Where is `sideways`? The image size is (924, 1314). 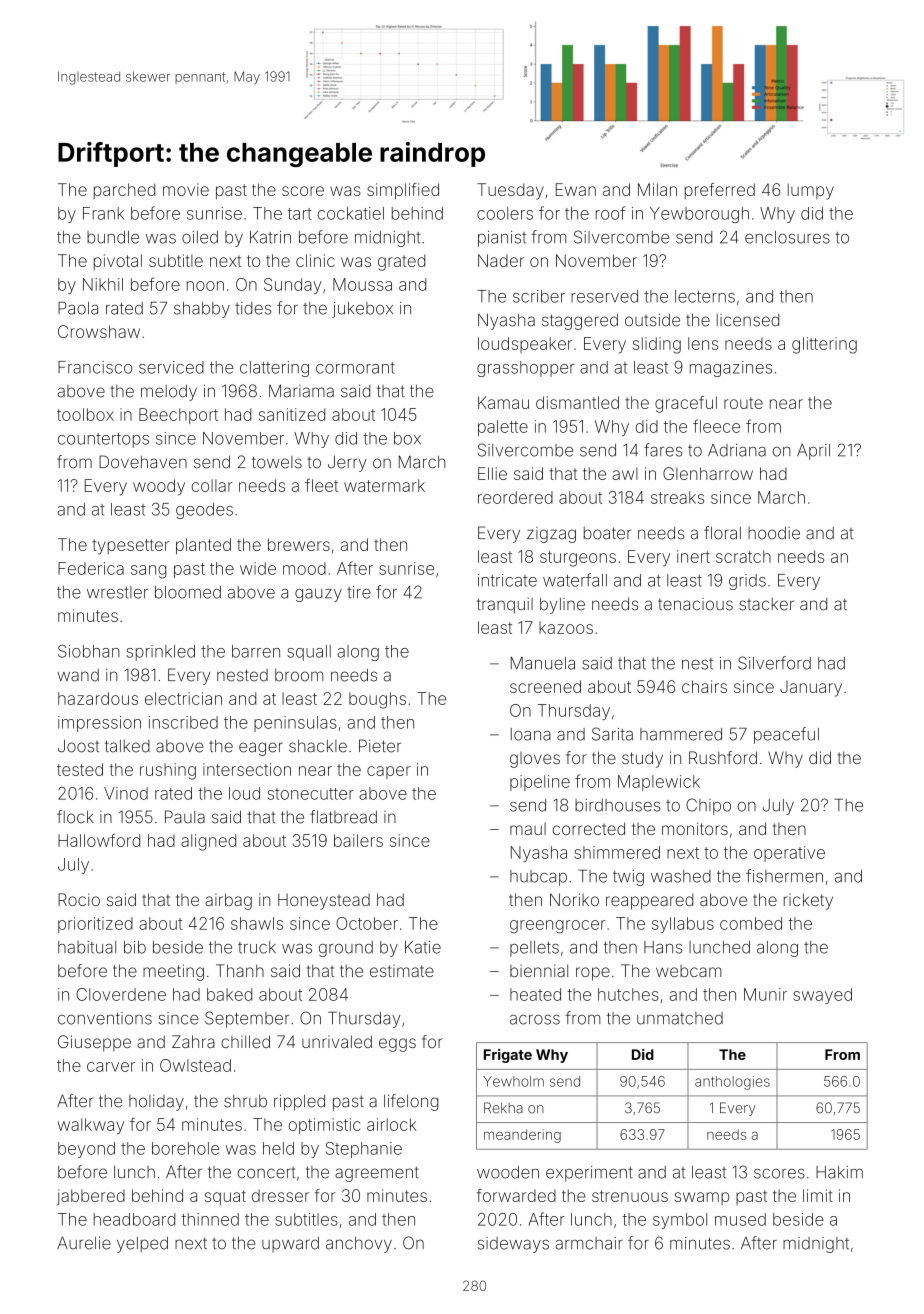 sideways is located at coordinates (513, 1245).
